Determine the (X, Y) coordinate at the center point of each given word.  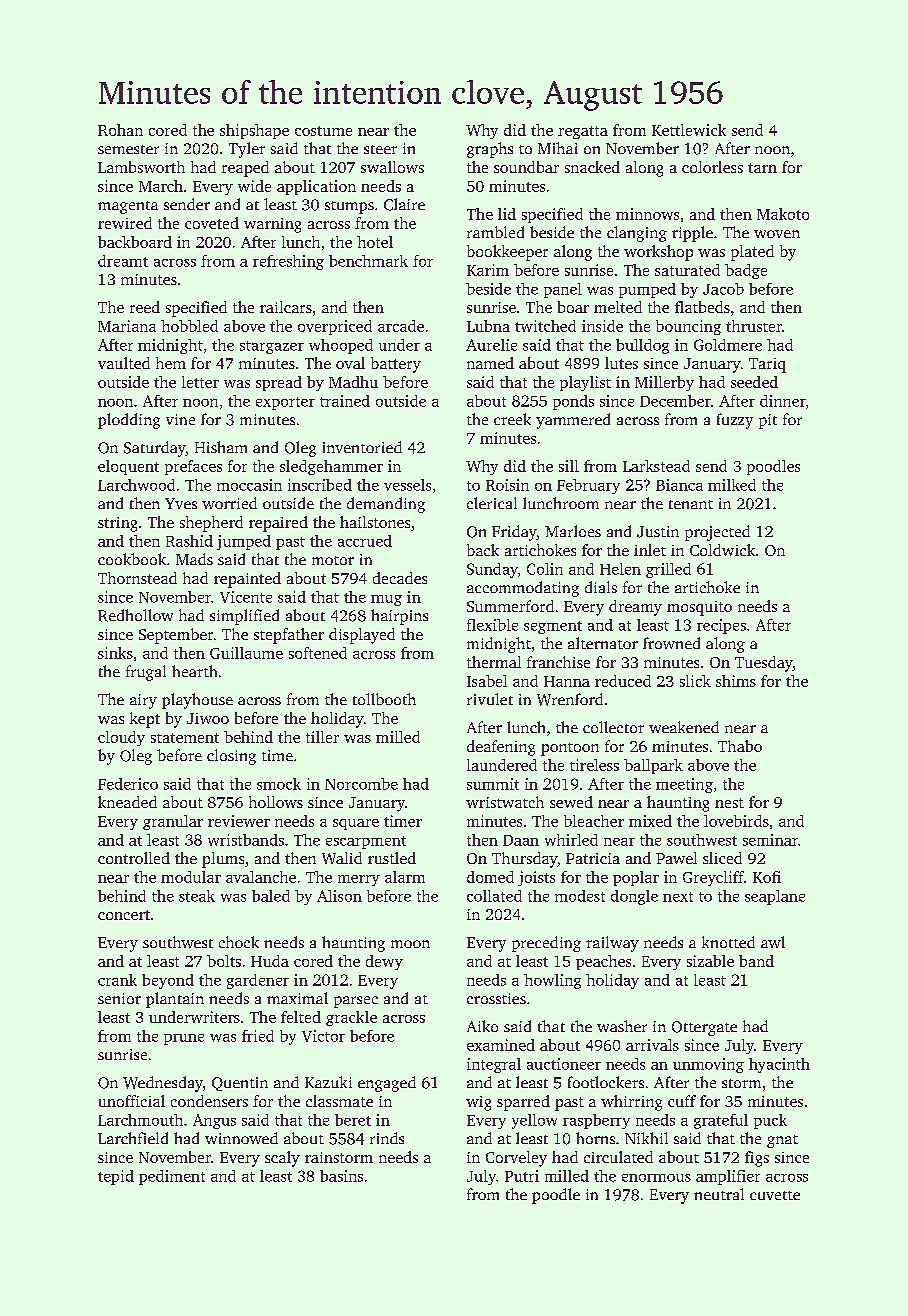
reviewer (239, 821)
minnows (647, 214)
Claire (404, 204)
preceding (546, 944)
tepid (116, 1177)
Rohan (120, 130)
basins (341, 1176)
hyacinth (779, 1065)
